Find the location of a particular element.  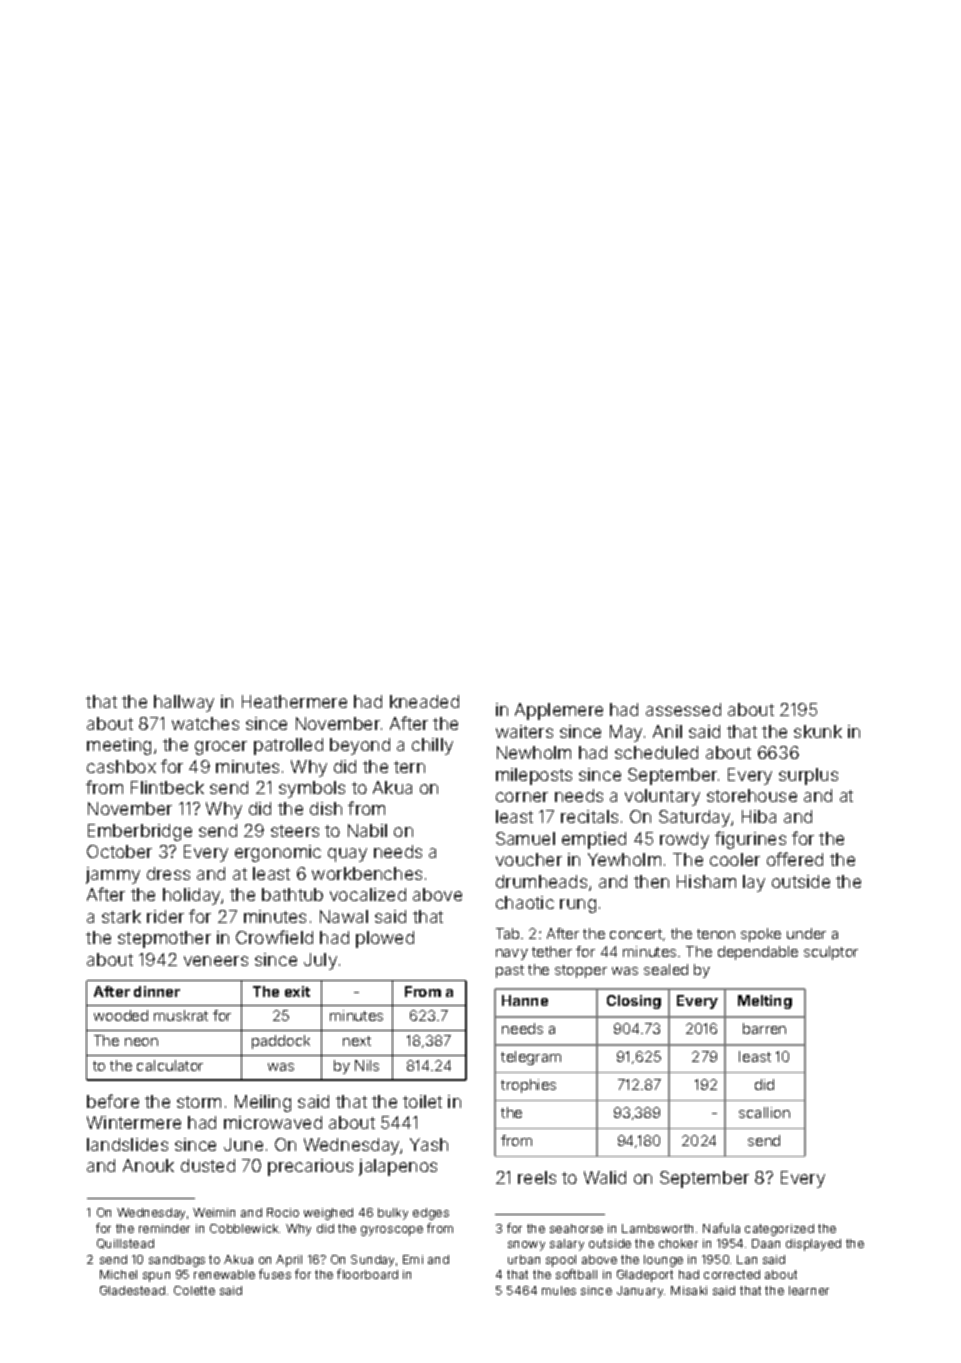

barren is located at coordinates (764, 1028).
